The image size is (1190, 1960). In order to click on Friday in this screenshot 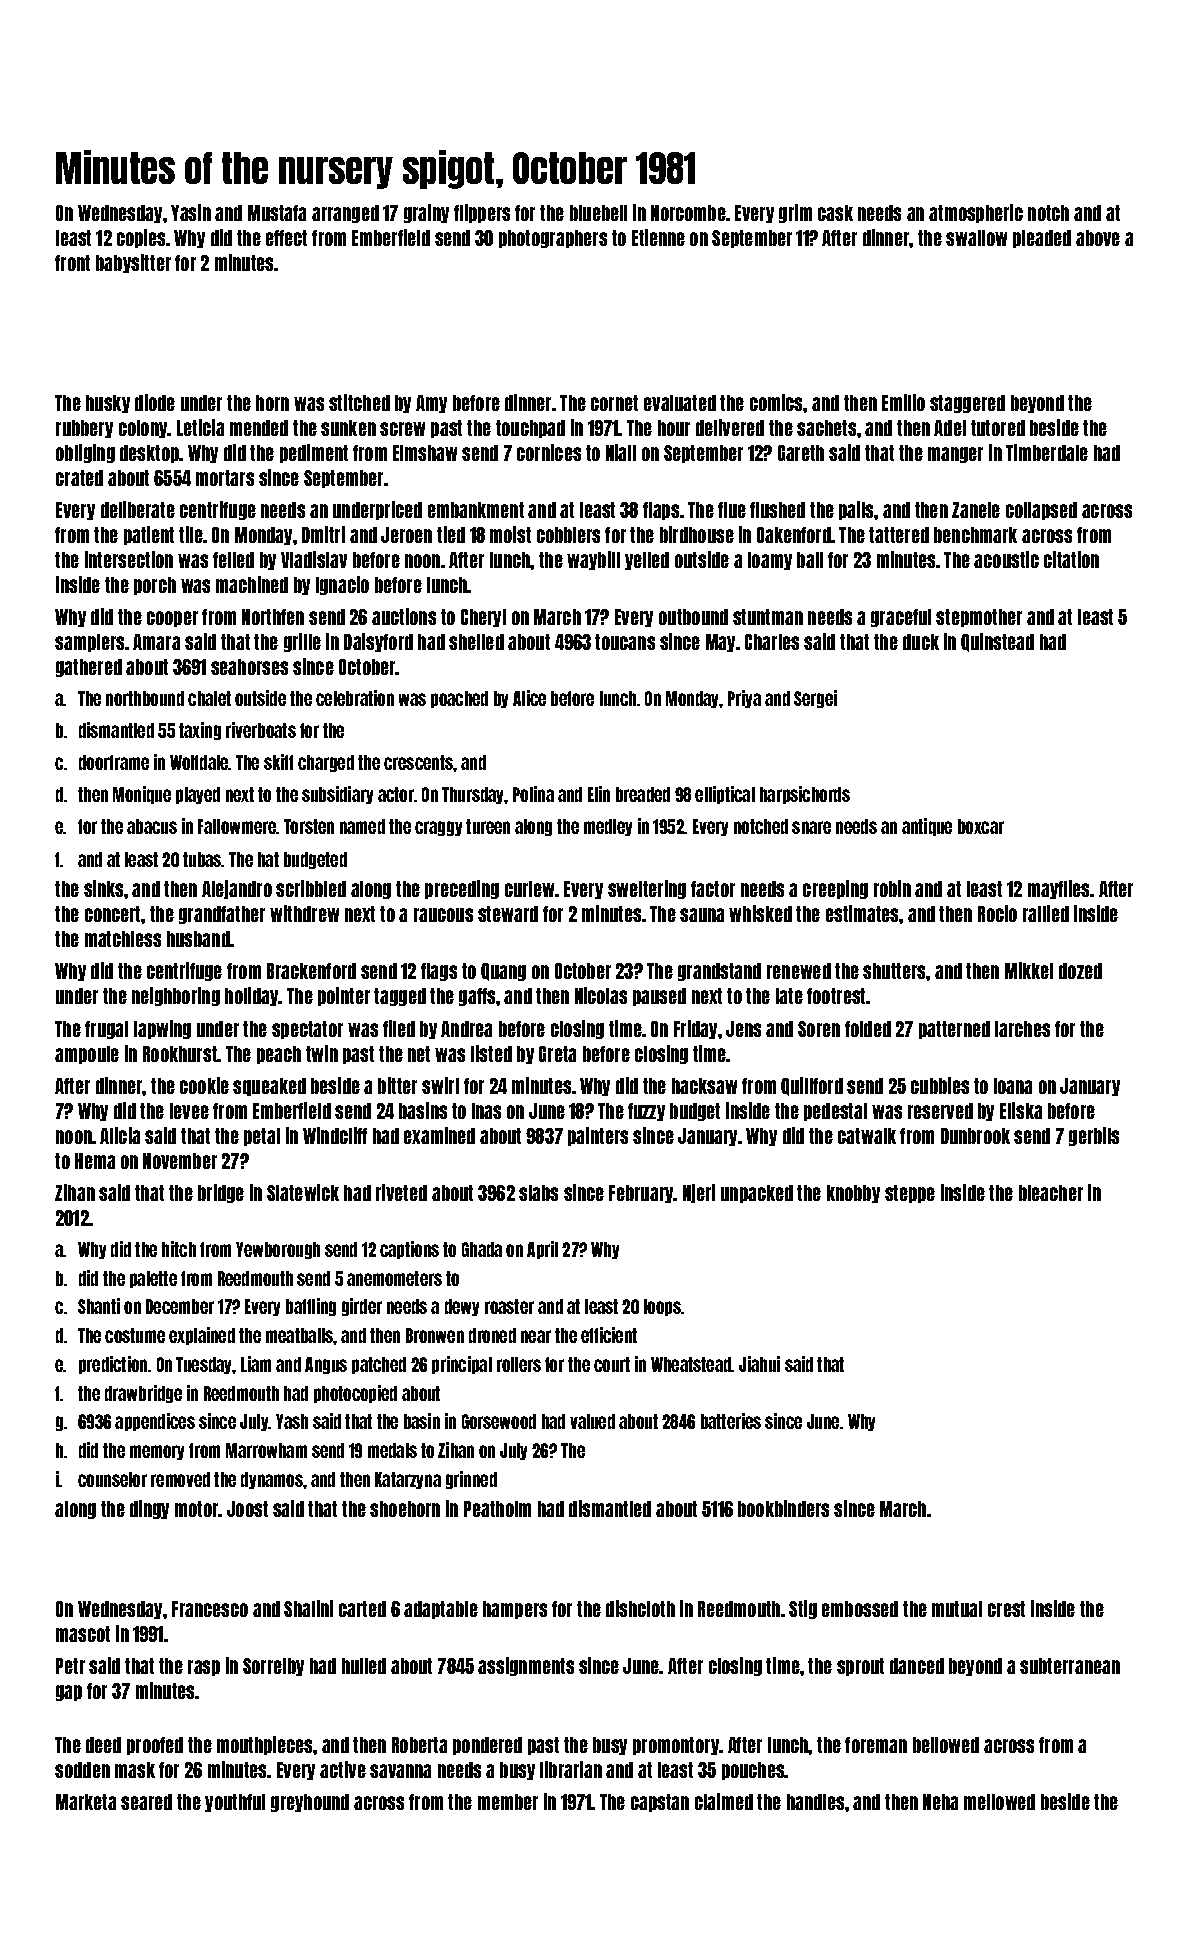, I will do `click(695, 1029)`.
